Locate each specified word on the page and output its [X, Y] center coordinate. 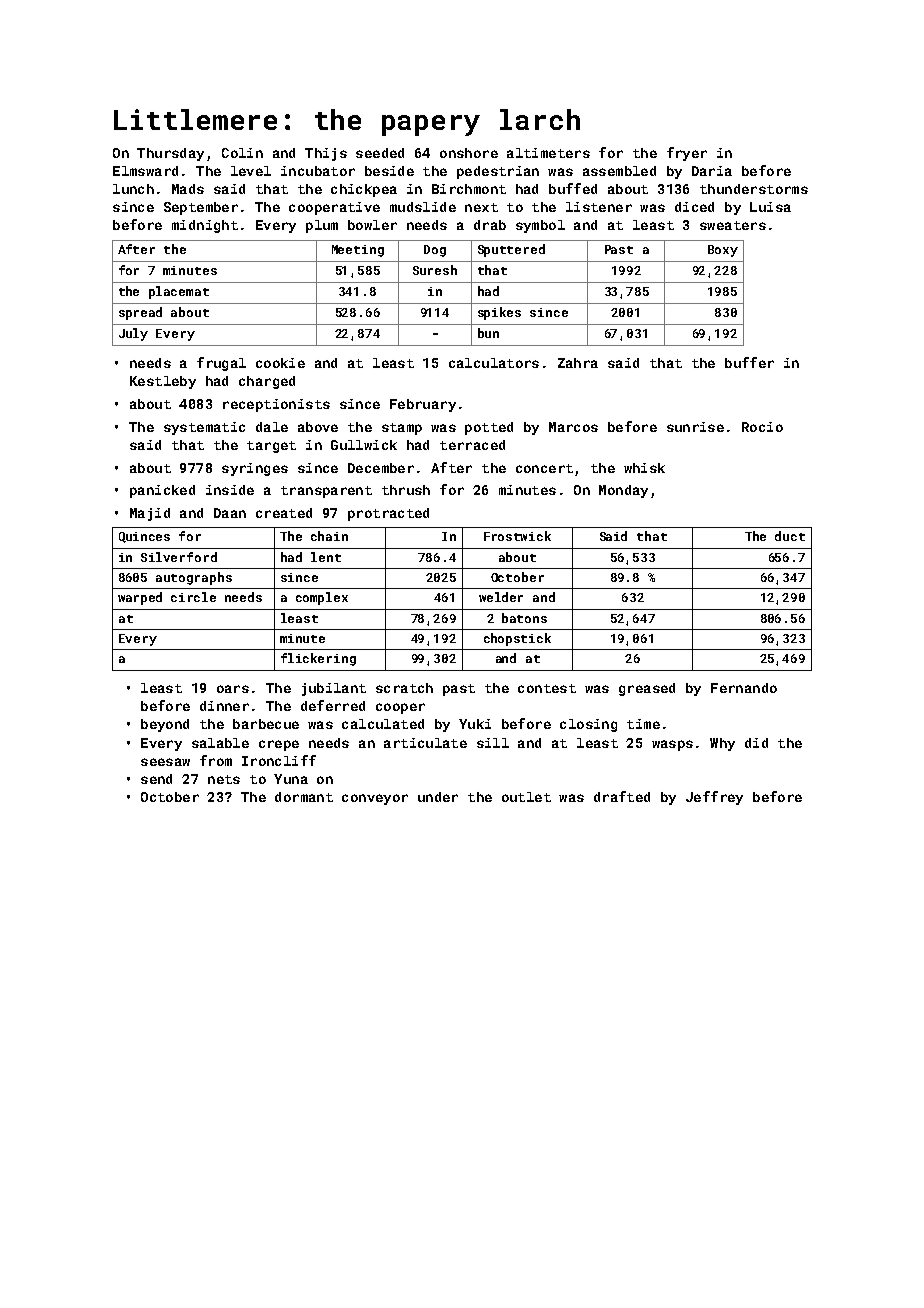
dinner [224, 706]
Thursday [170, 154]
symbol [540, 226]
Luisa [770, 207]
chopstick [517, 639]
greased [647, 689]
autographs [194, 578]
